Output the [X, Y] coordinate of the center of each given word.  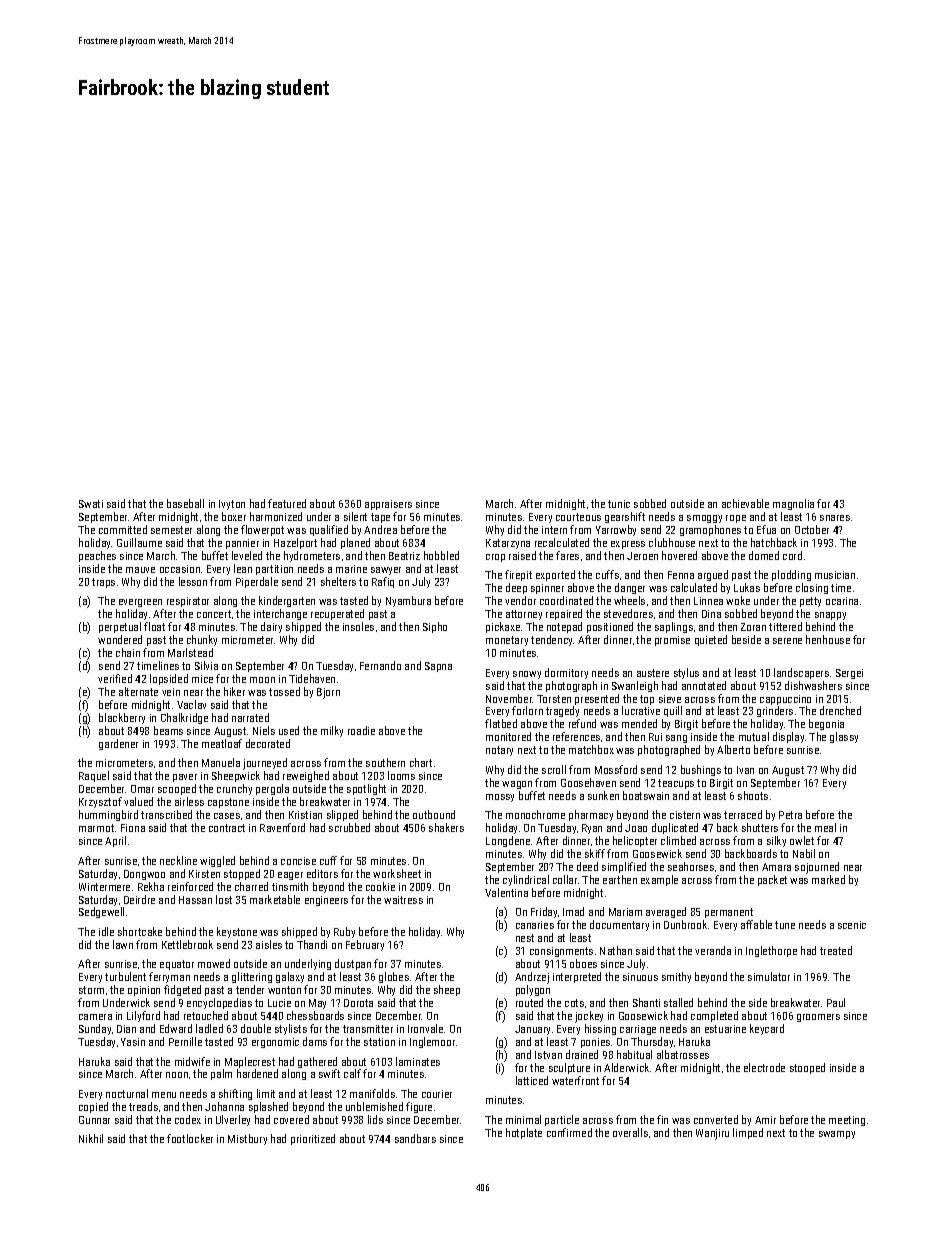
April [115, 841]
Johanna [224, 1106]
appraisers [388, 505]
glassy [844, 737]
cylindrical [526, 880]
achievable [745, 503]
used [289, 730]
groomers [818, 1018]
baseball [185, 503]
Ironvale [425, 1028]
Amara [776, 867]
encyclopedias [219, 1003]
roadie [361, 730]
